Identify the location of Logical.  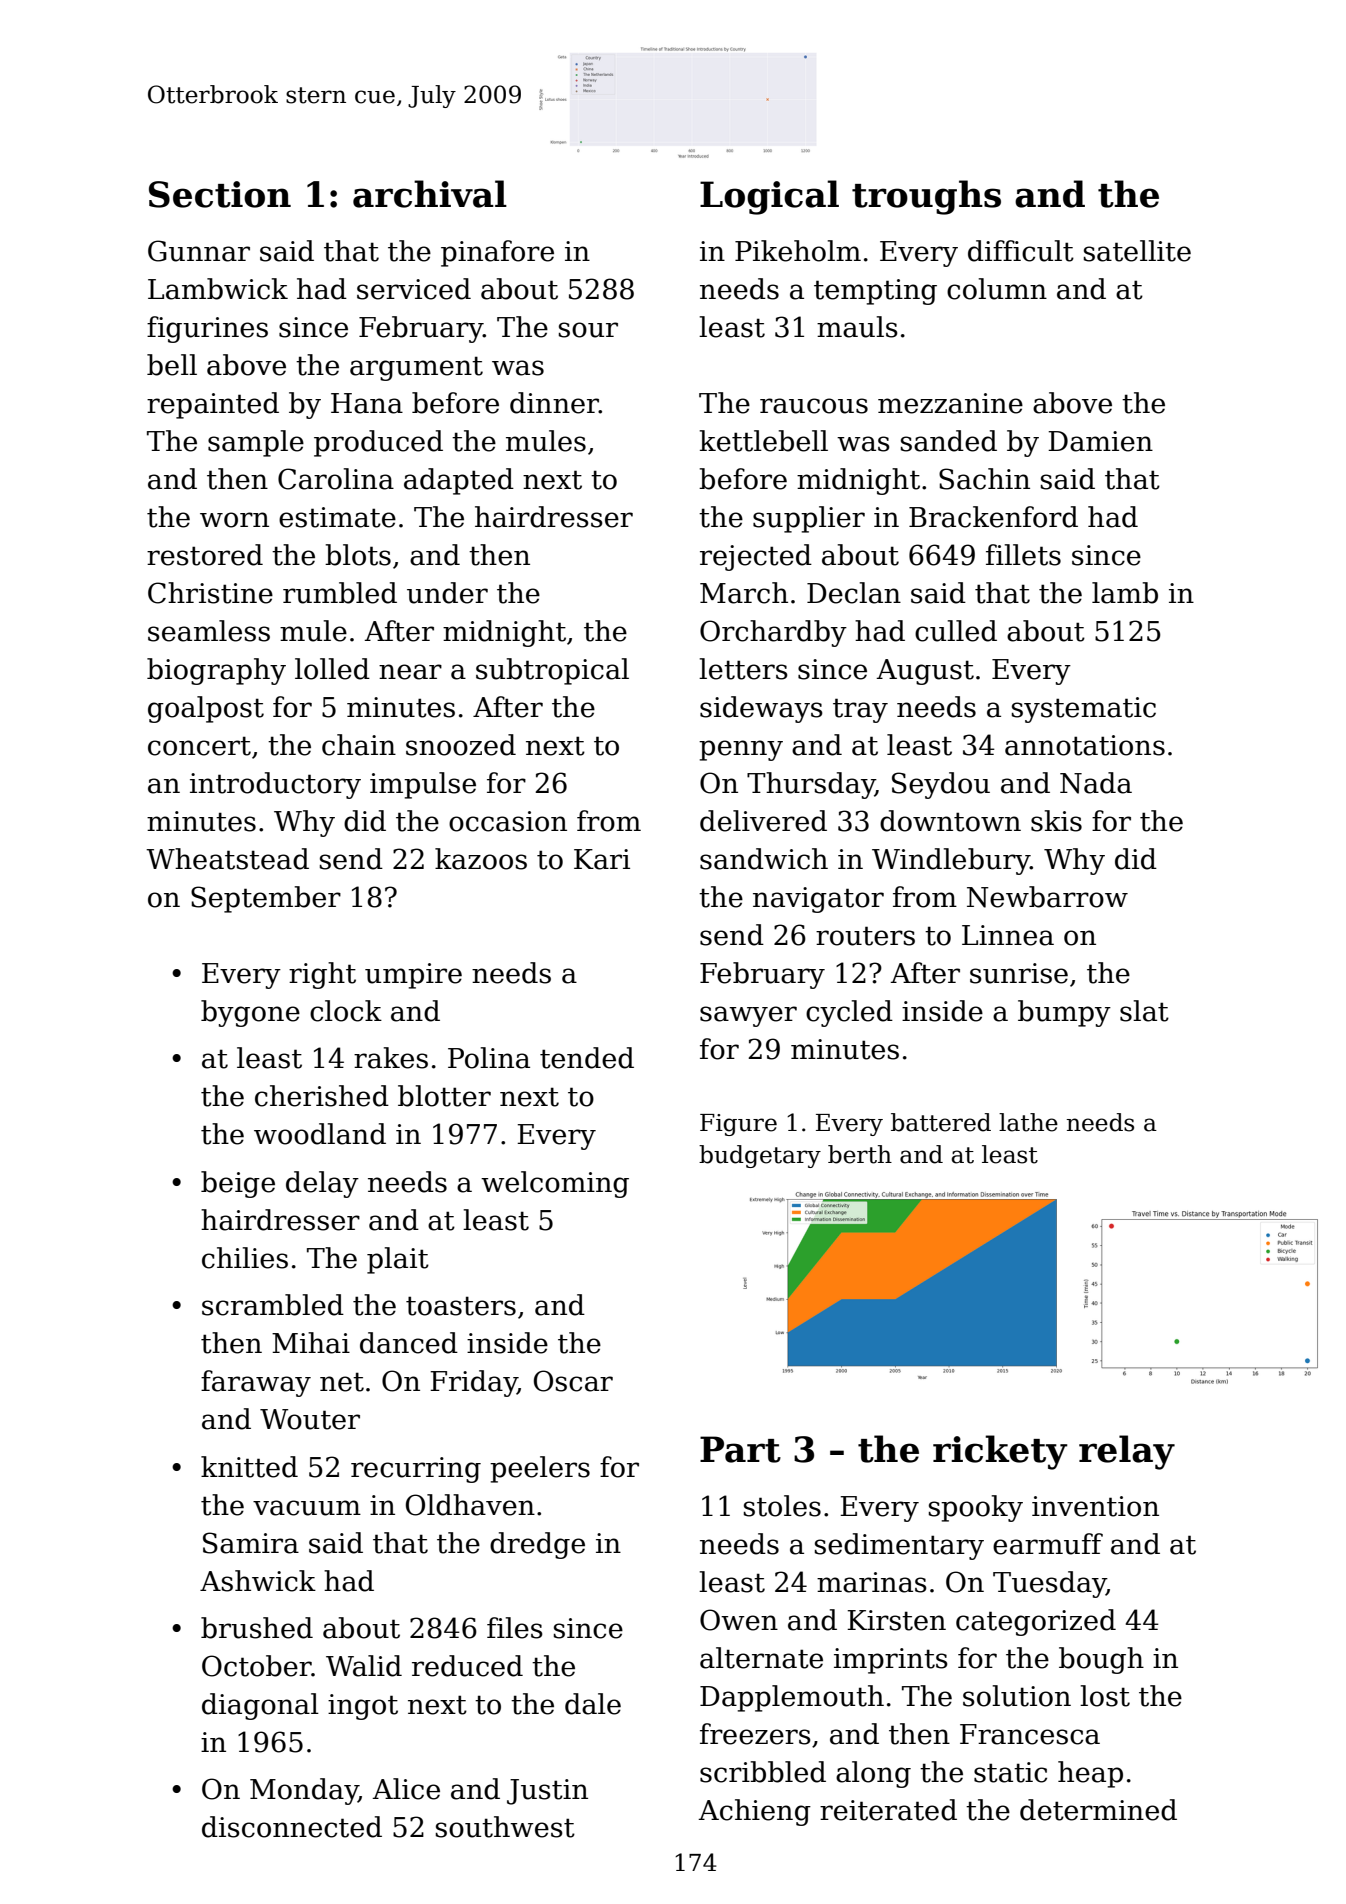
(769, 197).
